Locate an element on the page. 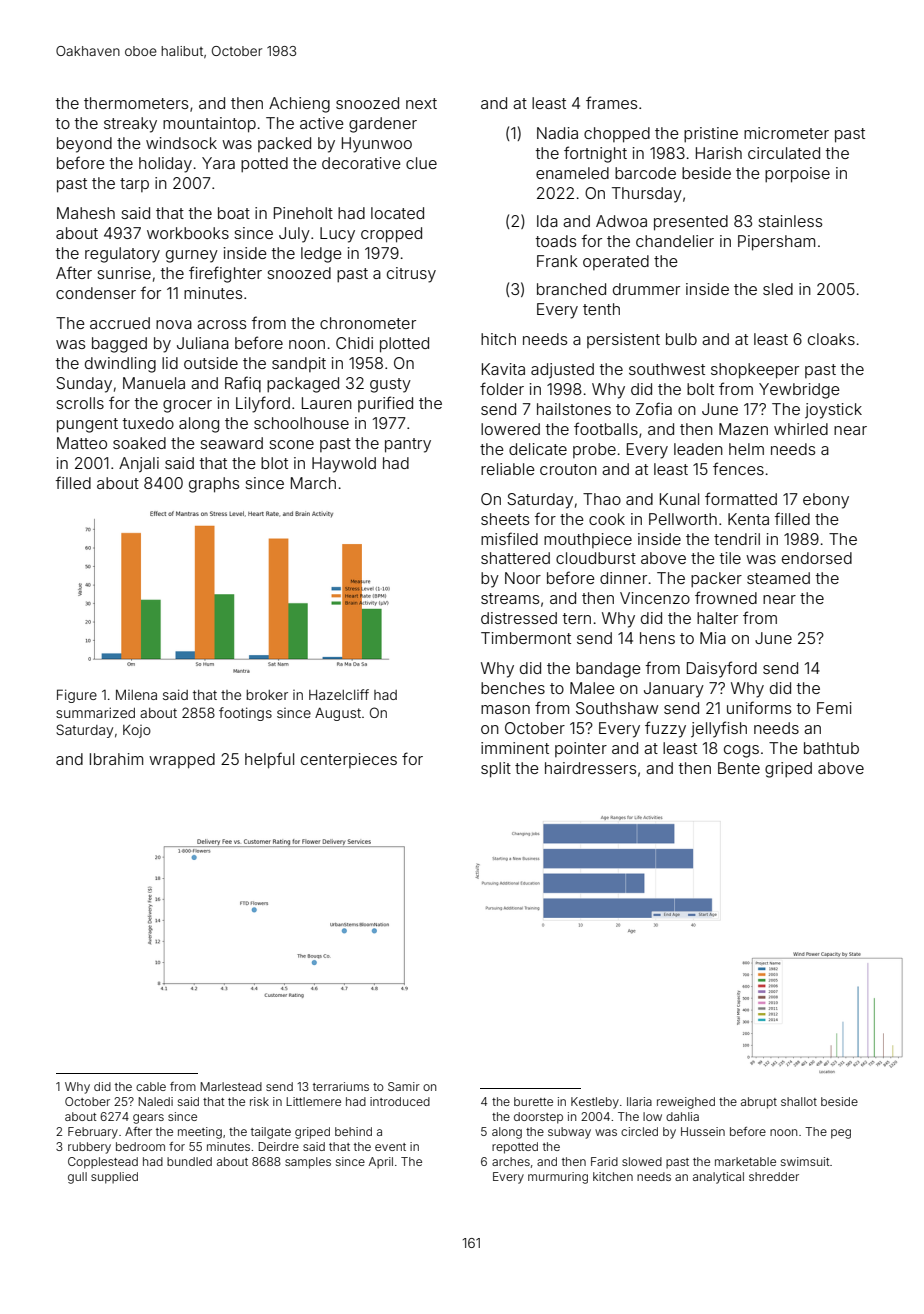 This document has height=1314, width=924. joystick is located at coordinates (833, 411).
